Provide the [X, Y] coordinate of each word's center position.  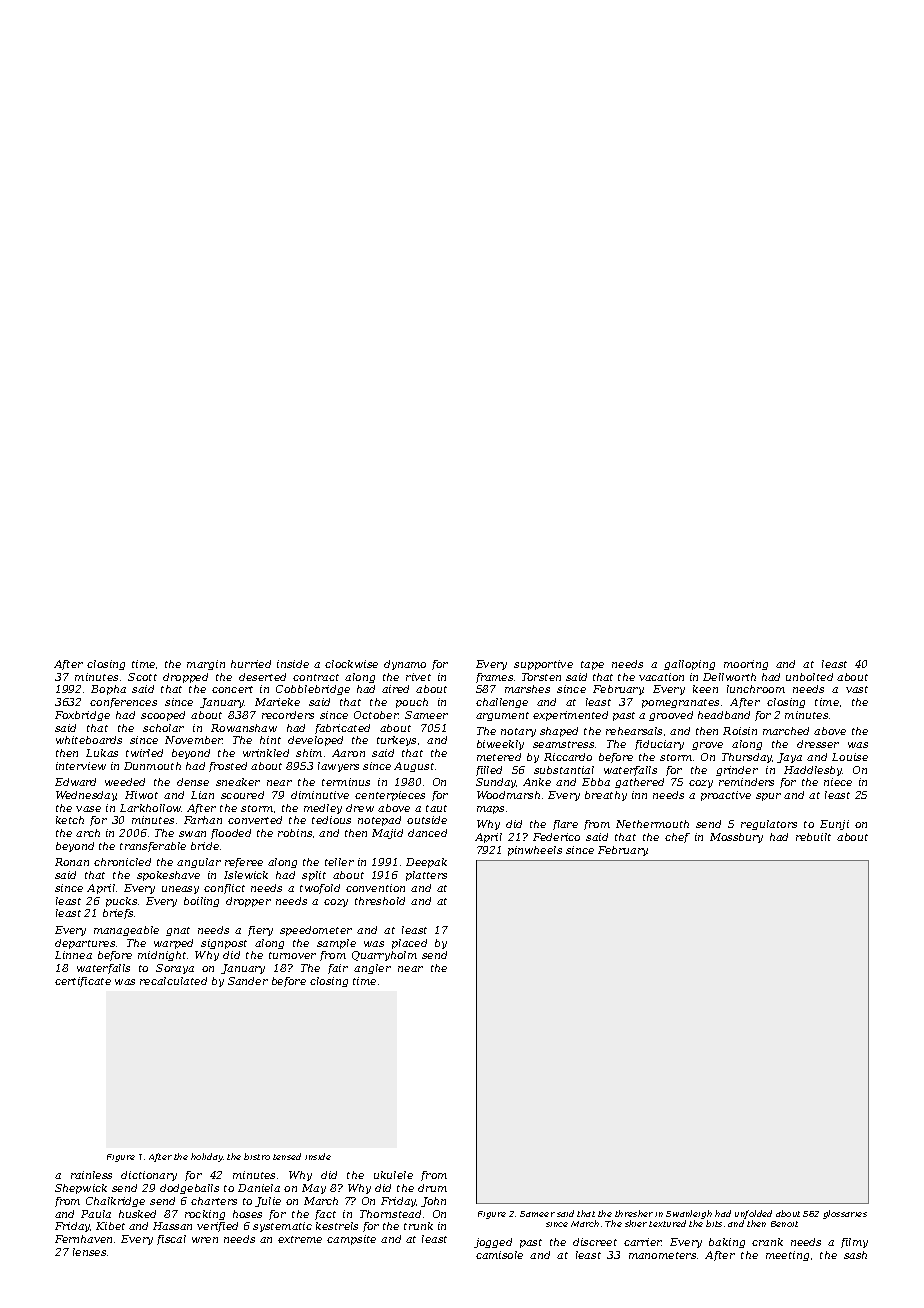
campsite [351, 1240]
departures [85, 944]
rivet [418, 677]
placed [409, 944]
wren [205, 1240]
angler [372, 969]
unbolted [809, 677]
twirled [144, 753]
